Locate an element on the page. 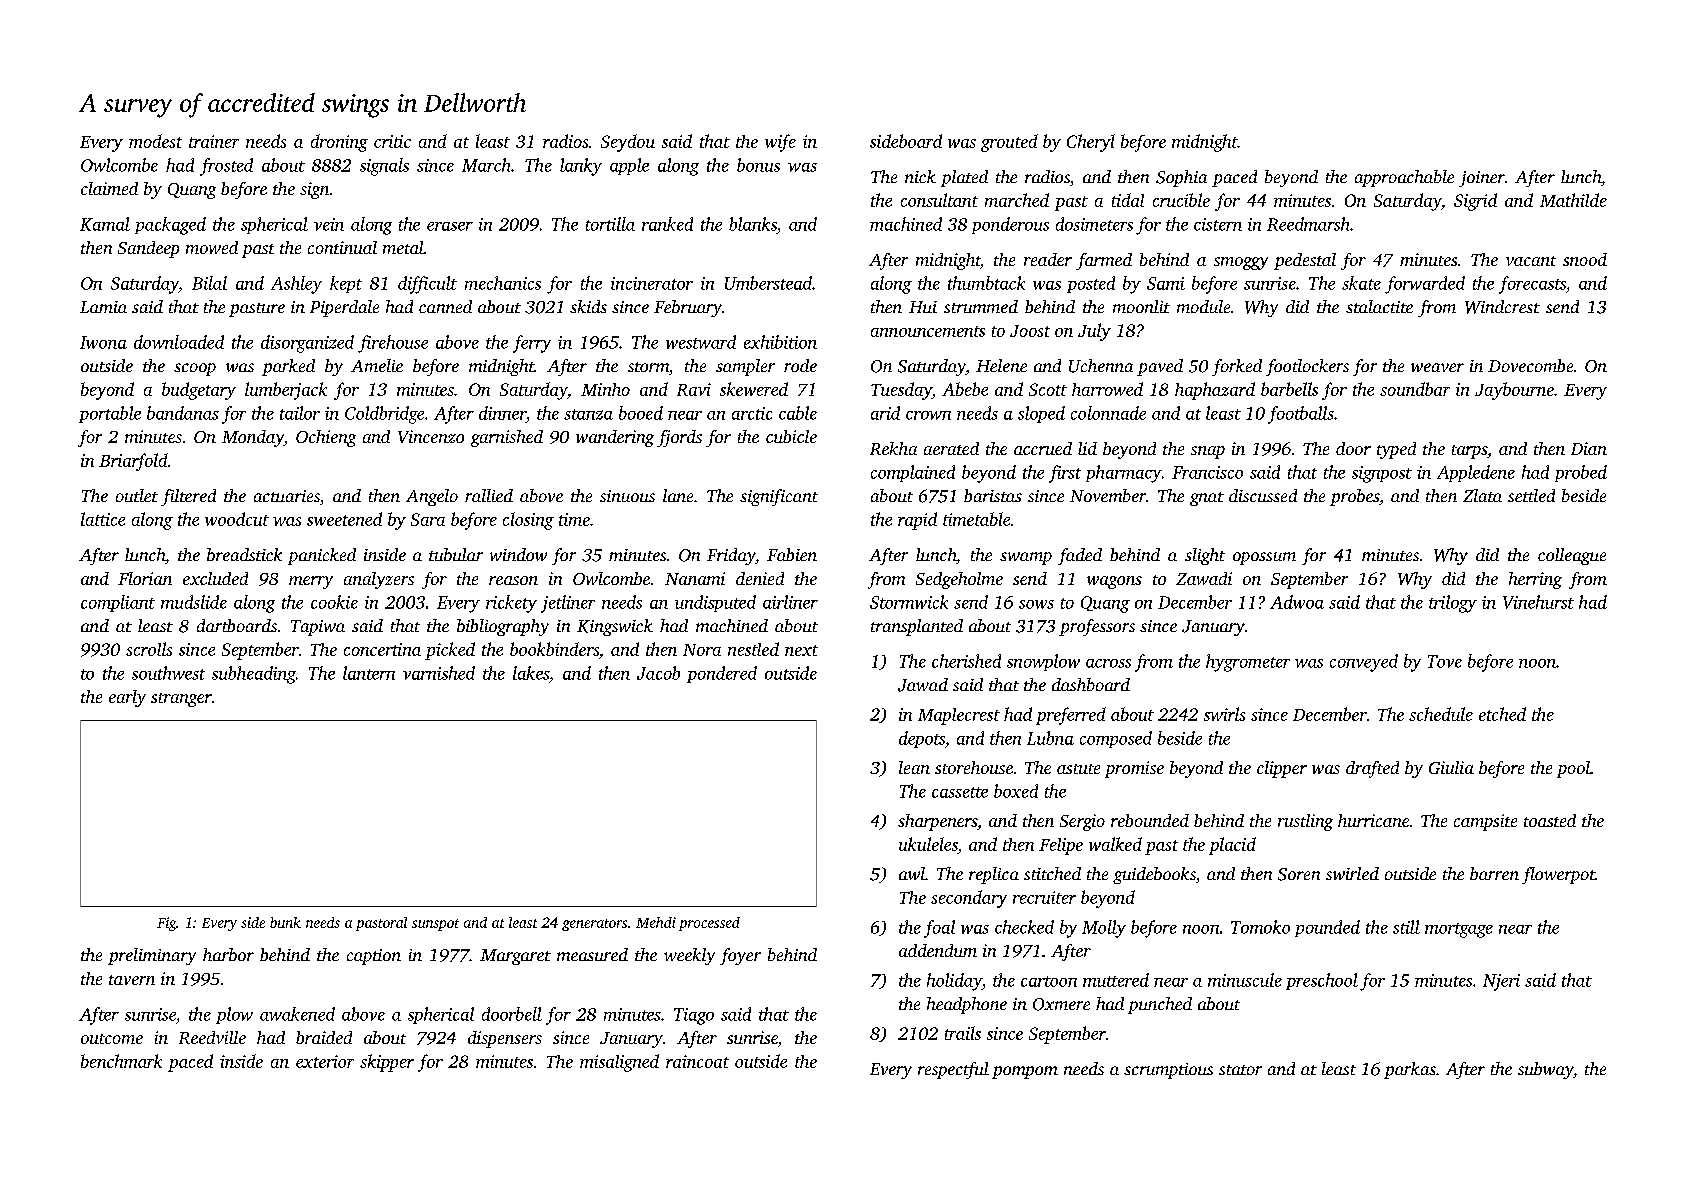 The height and width of the document is (1193, 1687). Mathilde is located at coordinates (1573, 200).
